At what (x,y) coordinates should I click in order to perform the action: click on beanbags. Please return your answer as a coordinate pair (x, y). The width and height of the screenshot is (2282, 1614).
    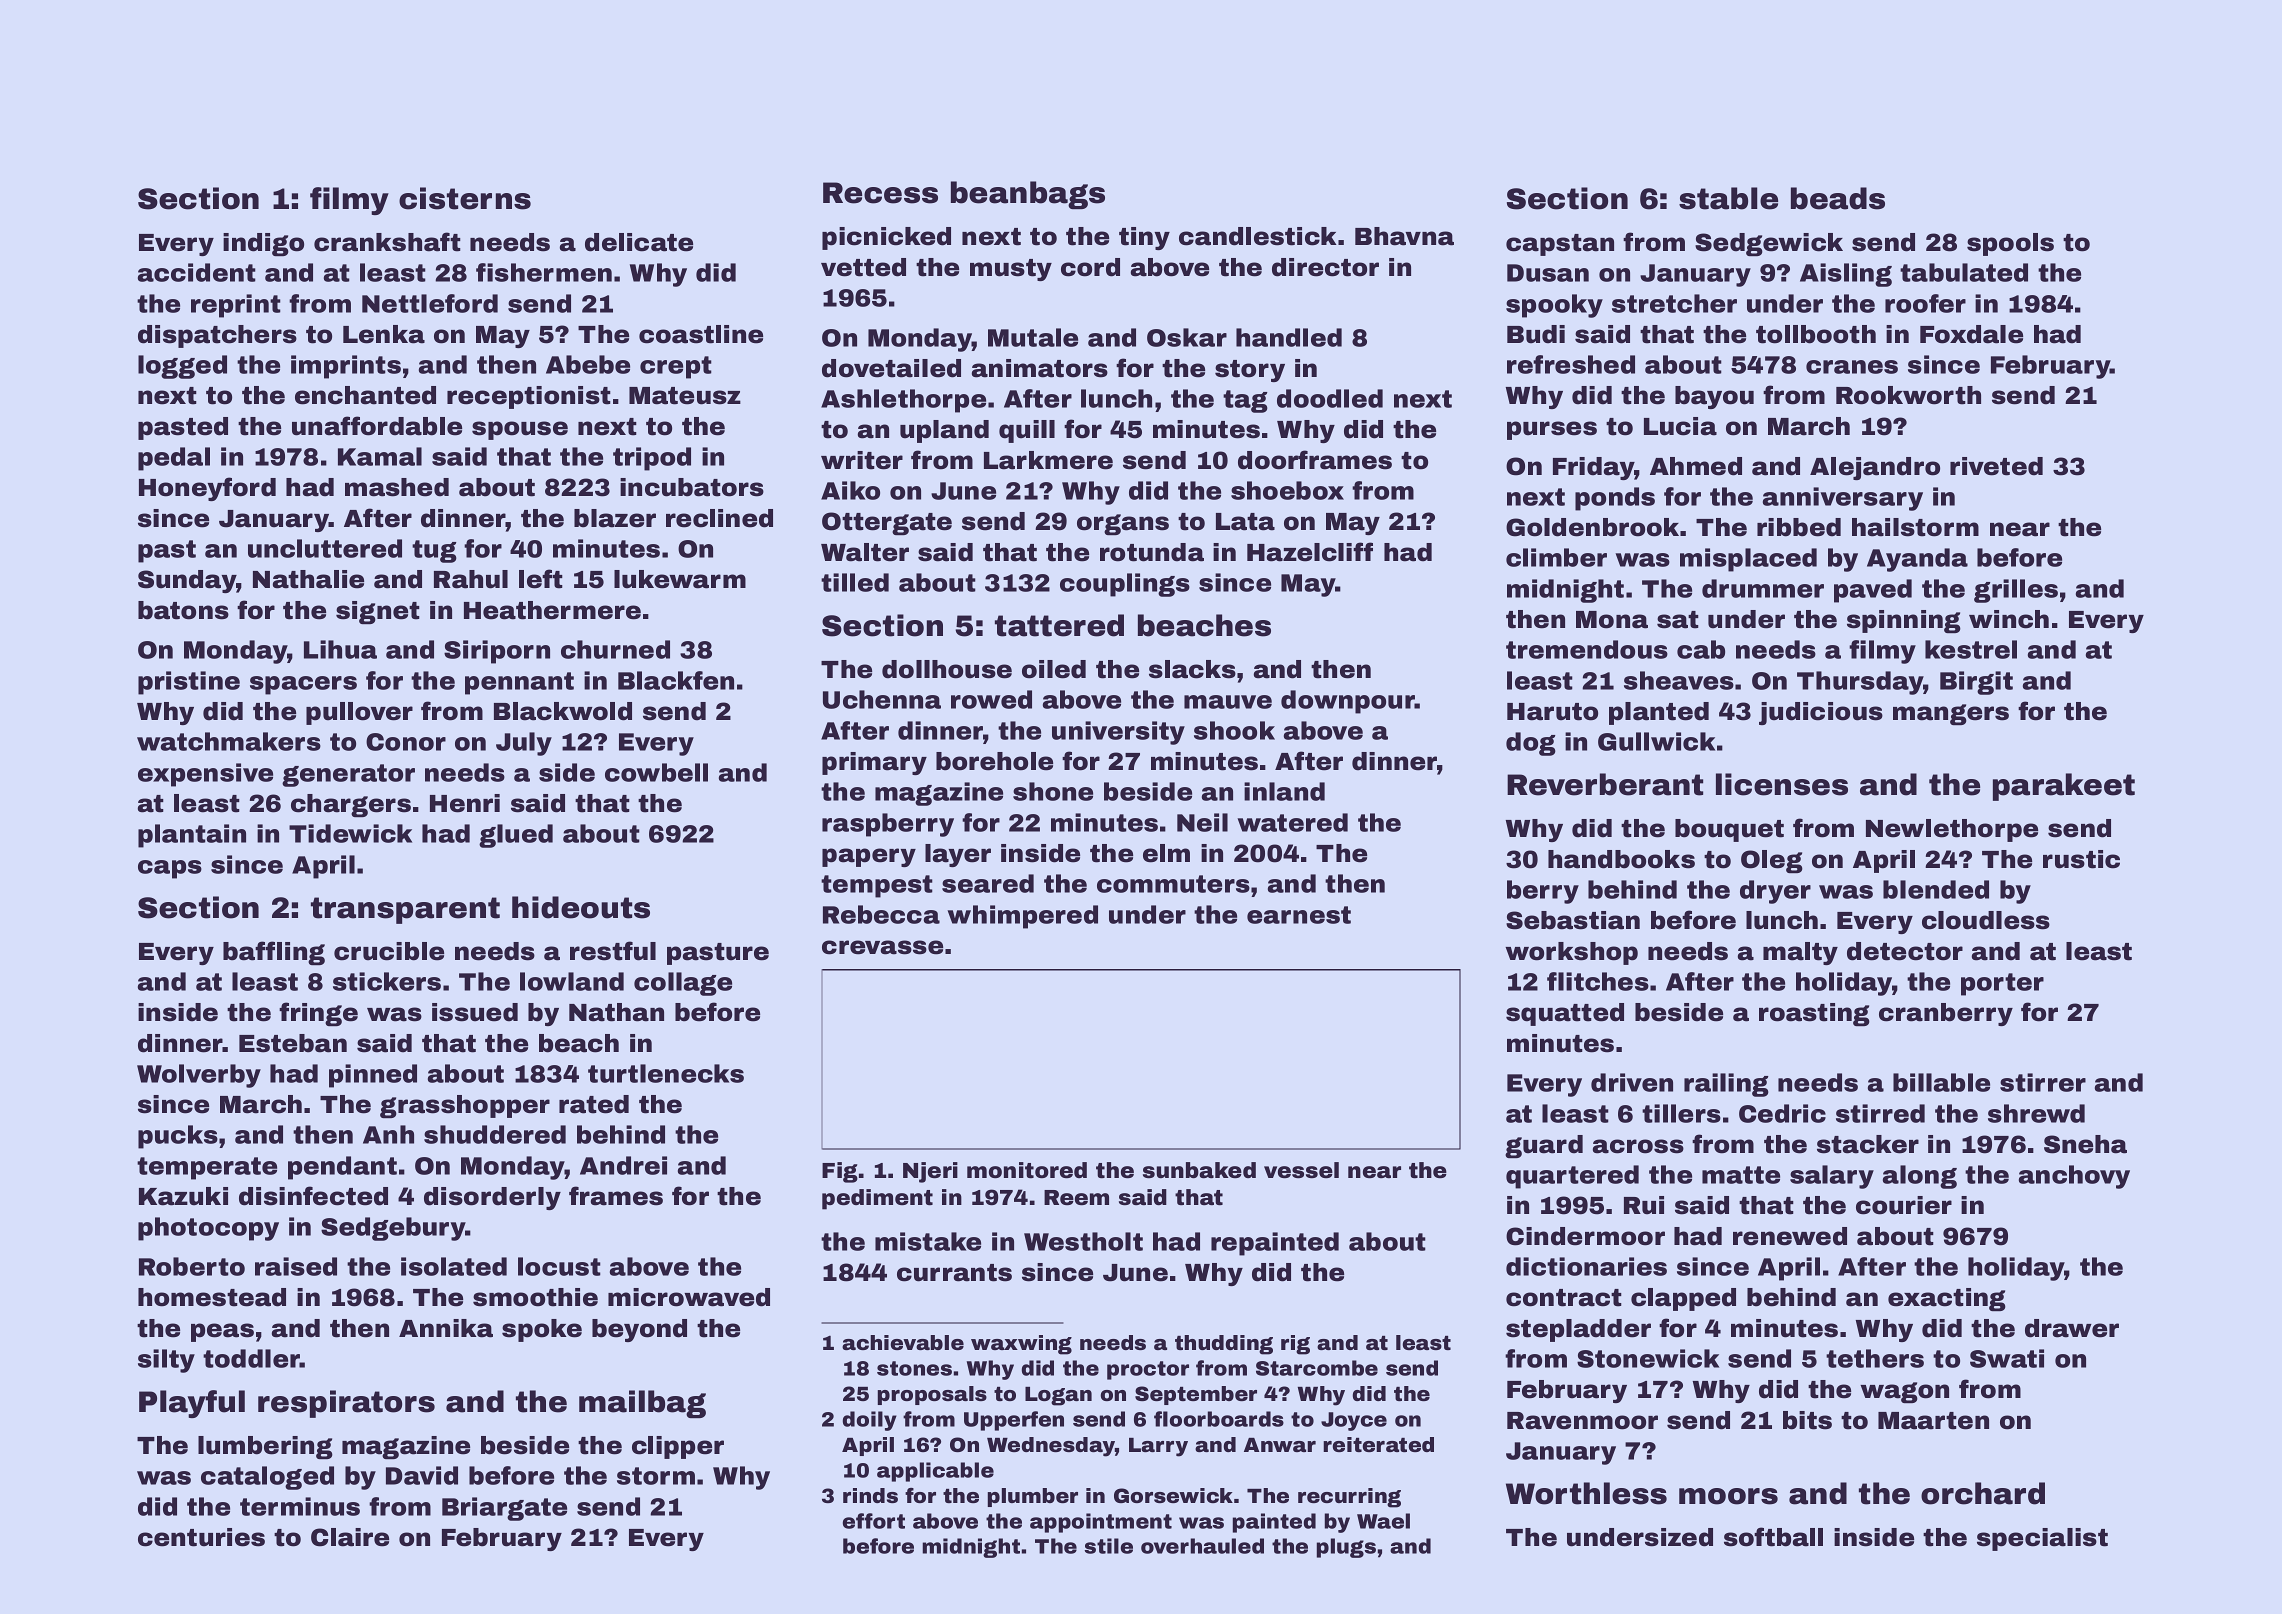
    Looking at the image, I should click on (1028, 195).
